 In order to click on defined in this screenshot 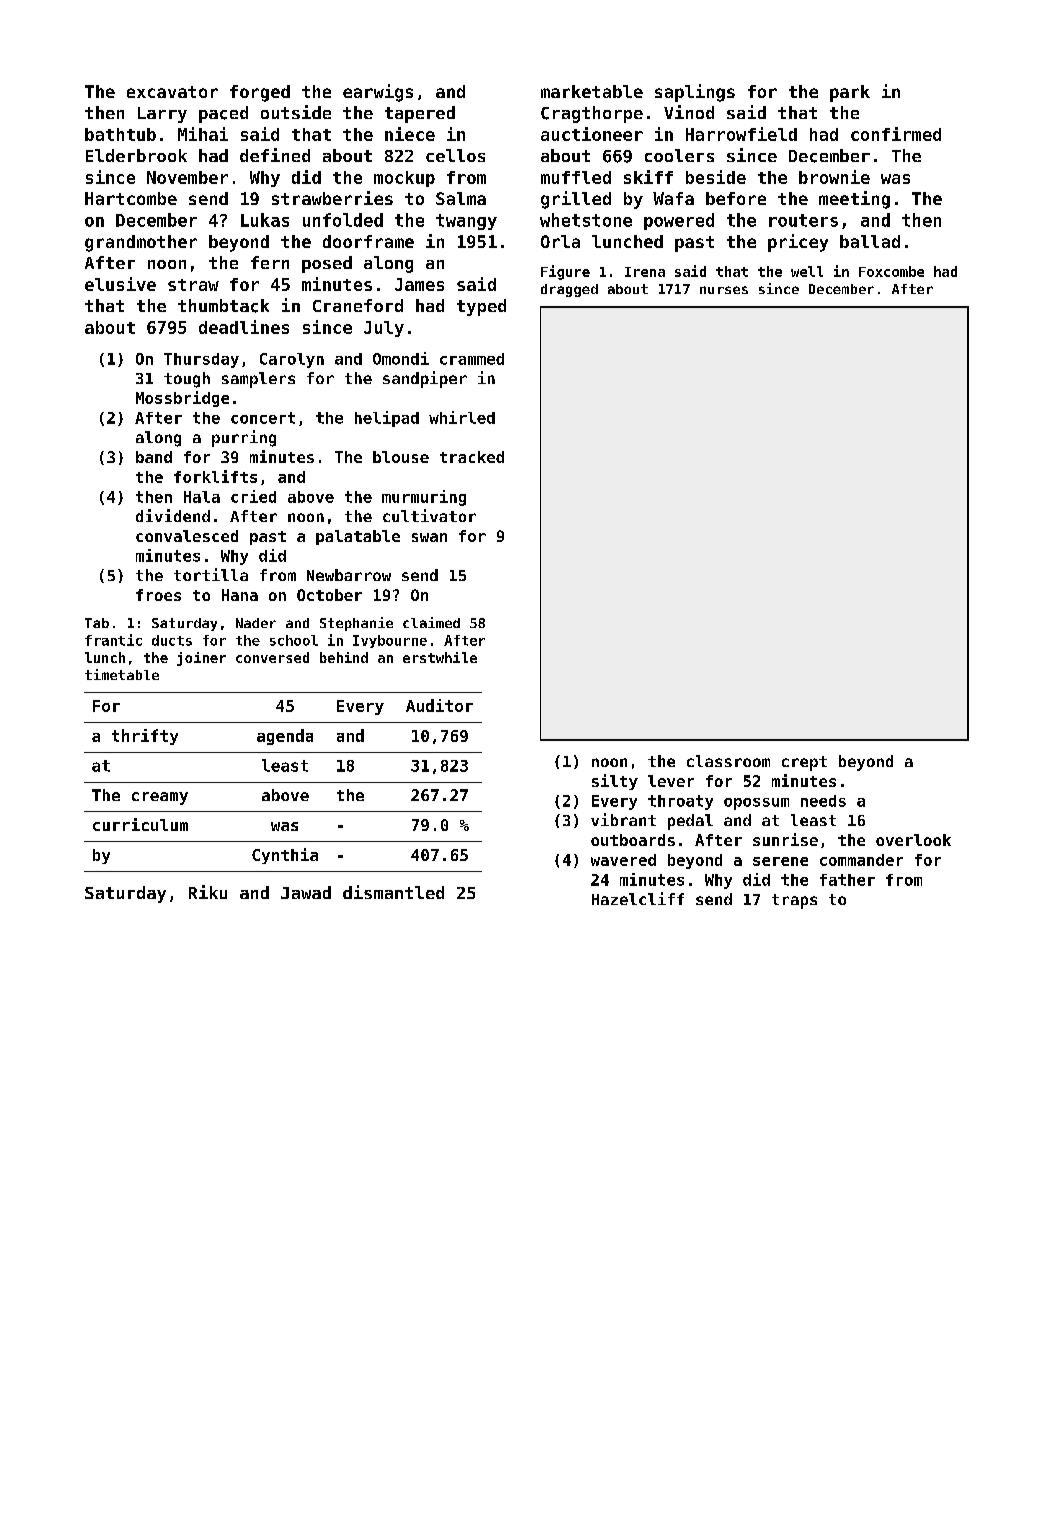, I will do `click(275, 155)`.
